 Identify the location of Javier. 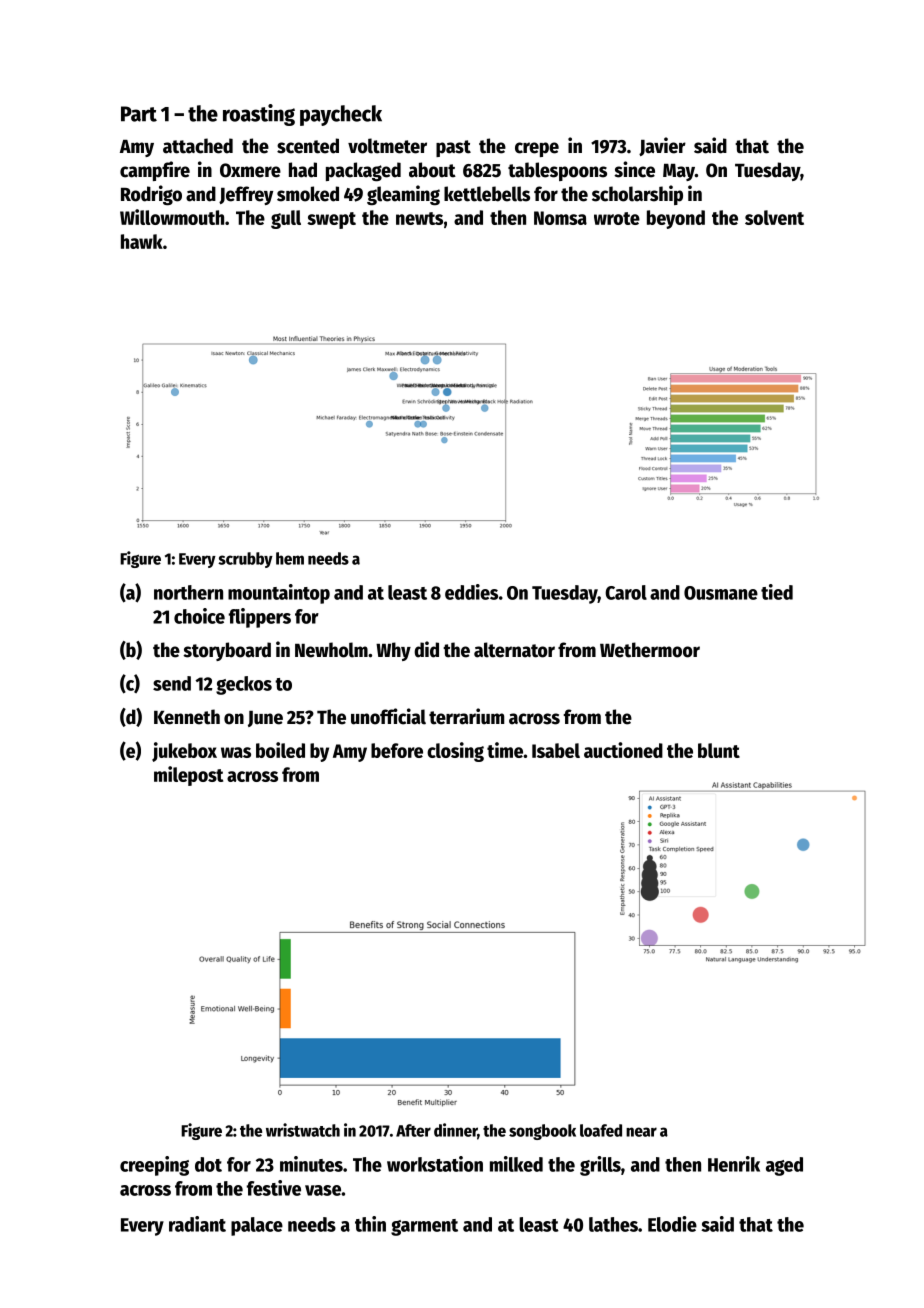
(662, 146).
